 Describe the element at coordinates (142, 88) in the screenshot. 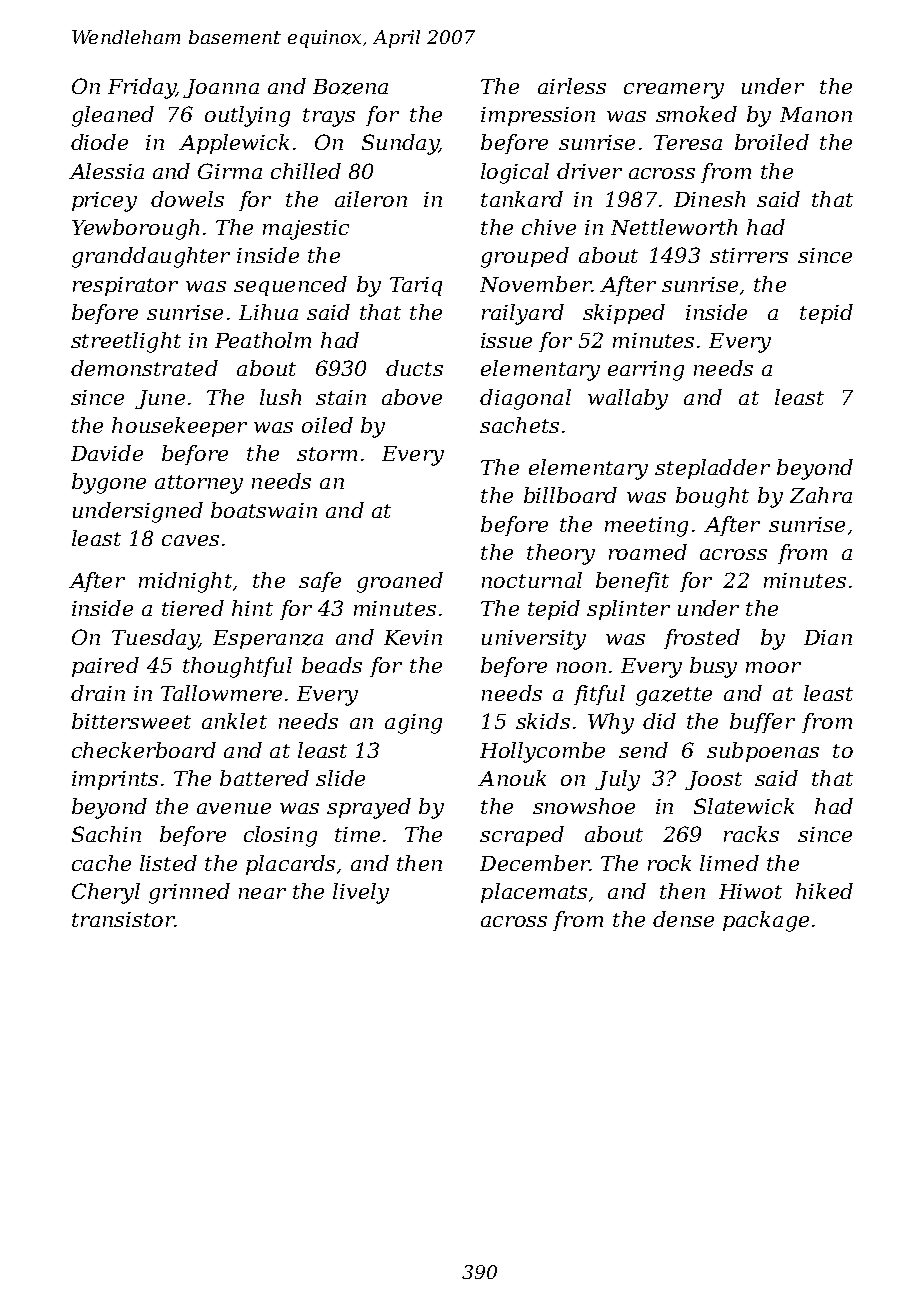

I see `Friday` at that location.
